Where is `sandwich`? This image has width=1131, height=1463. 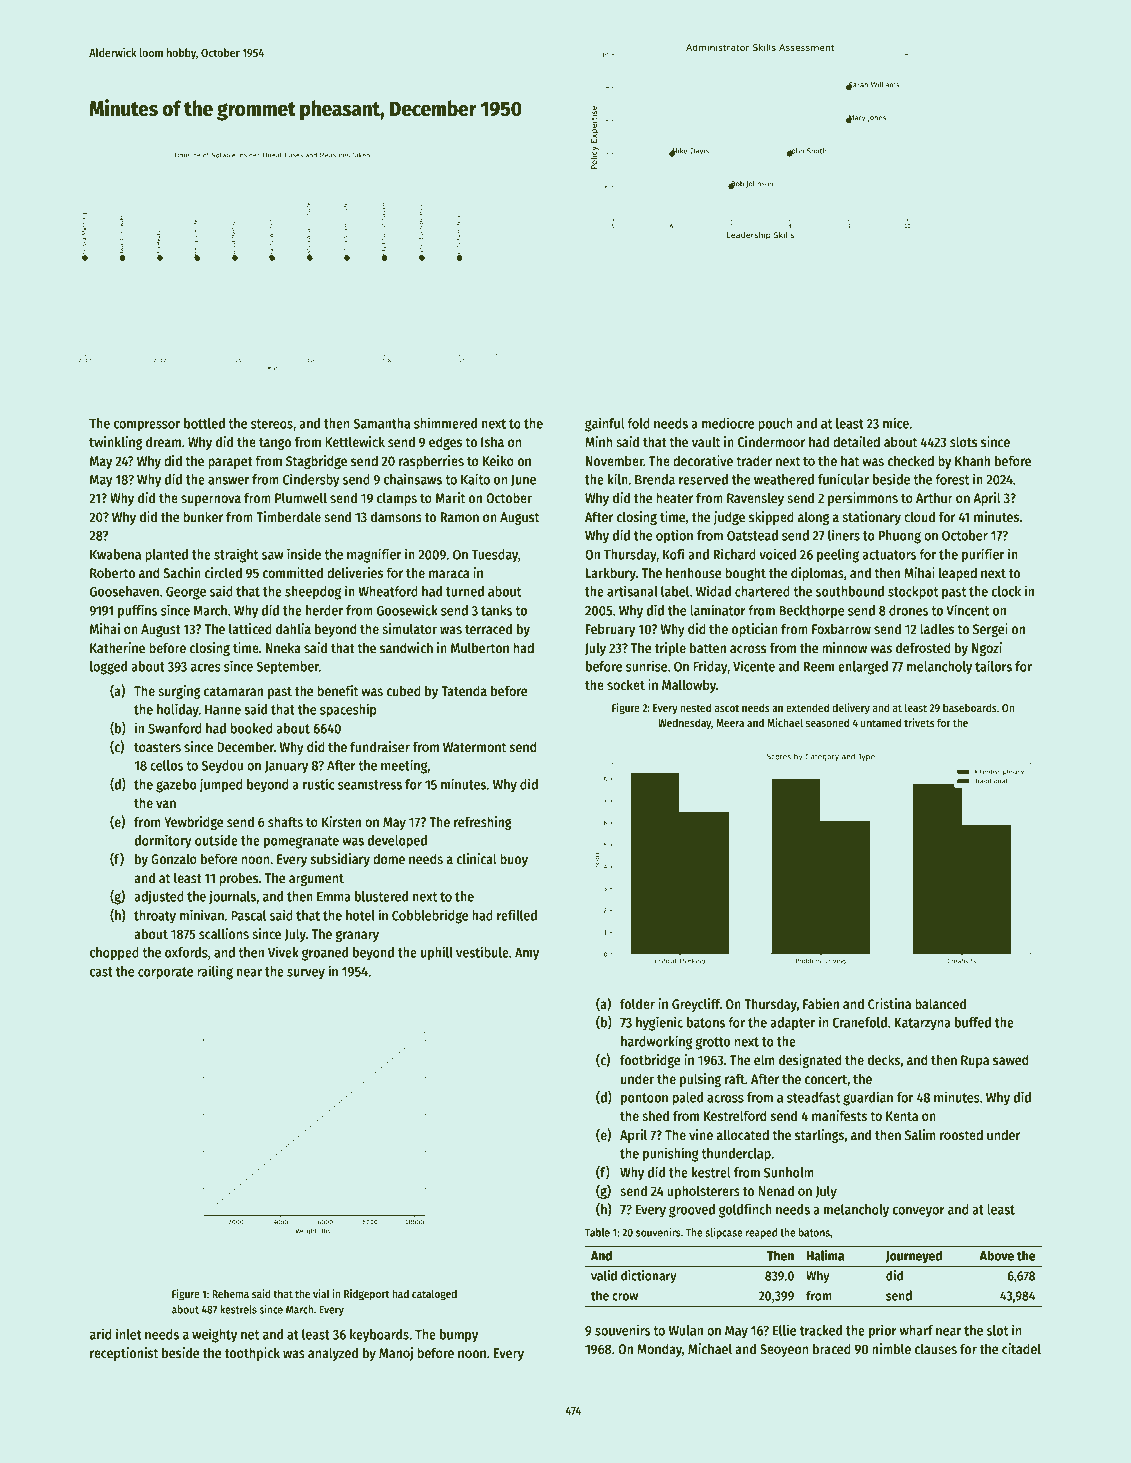 sandwich is located at coordinates (406, 647).
